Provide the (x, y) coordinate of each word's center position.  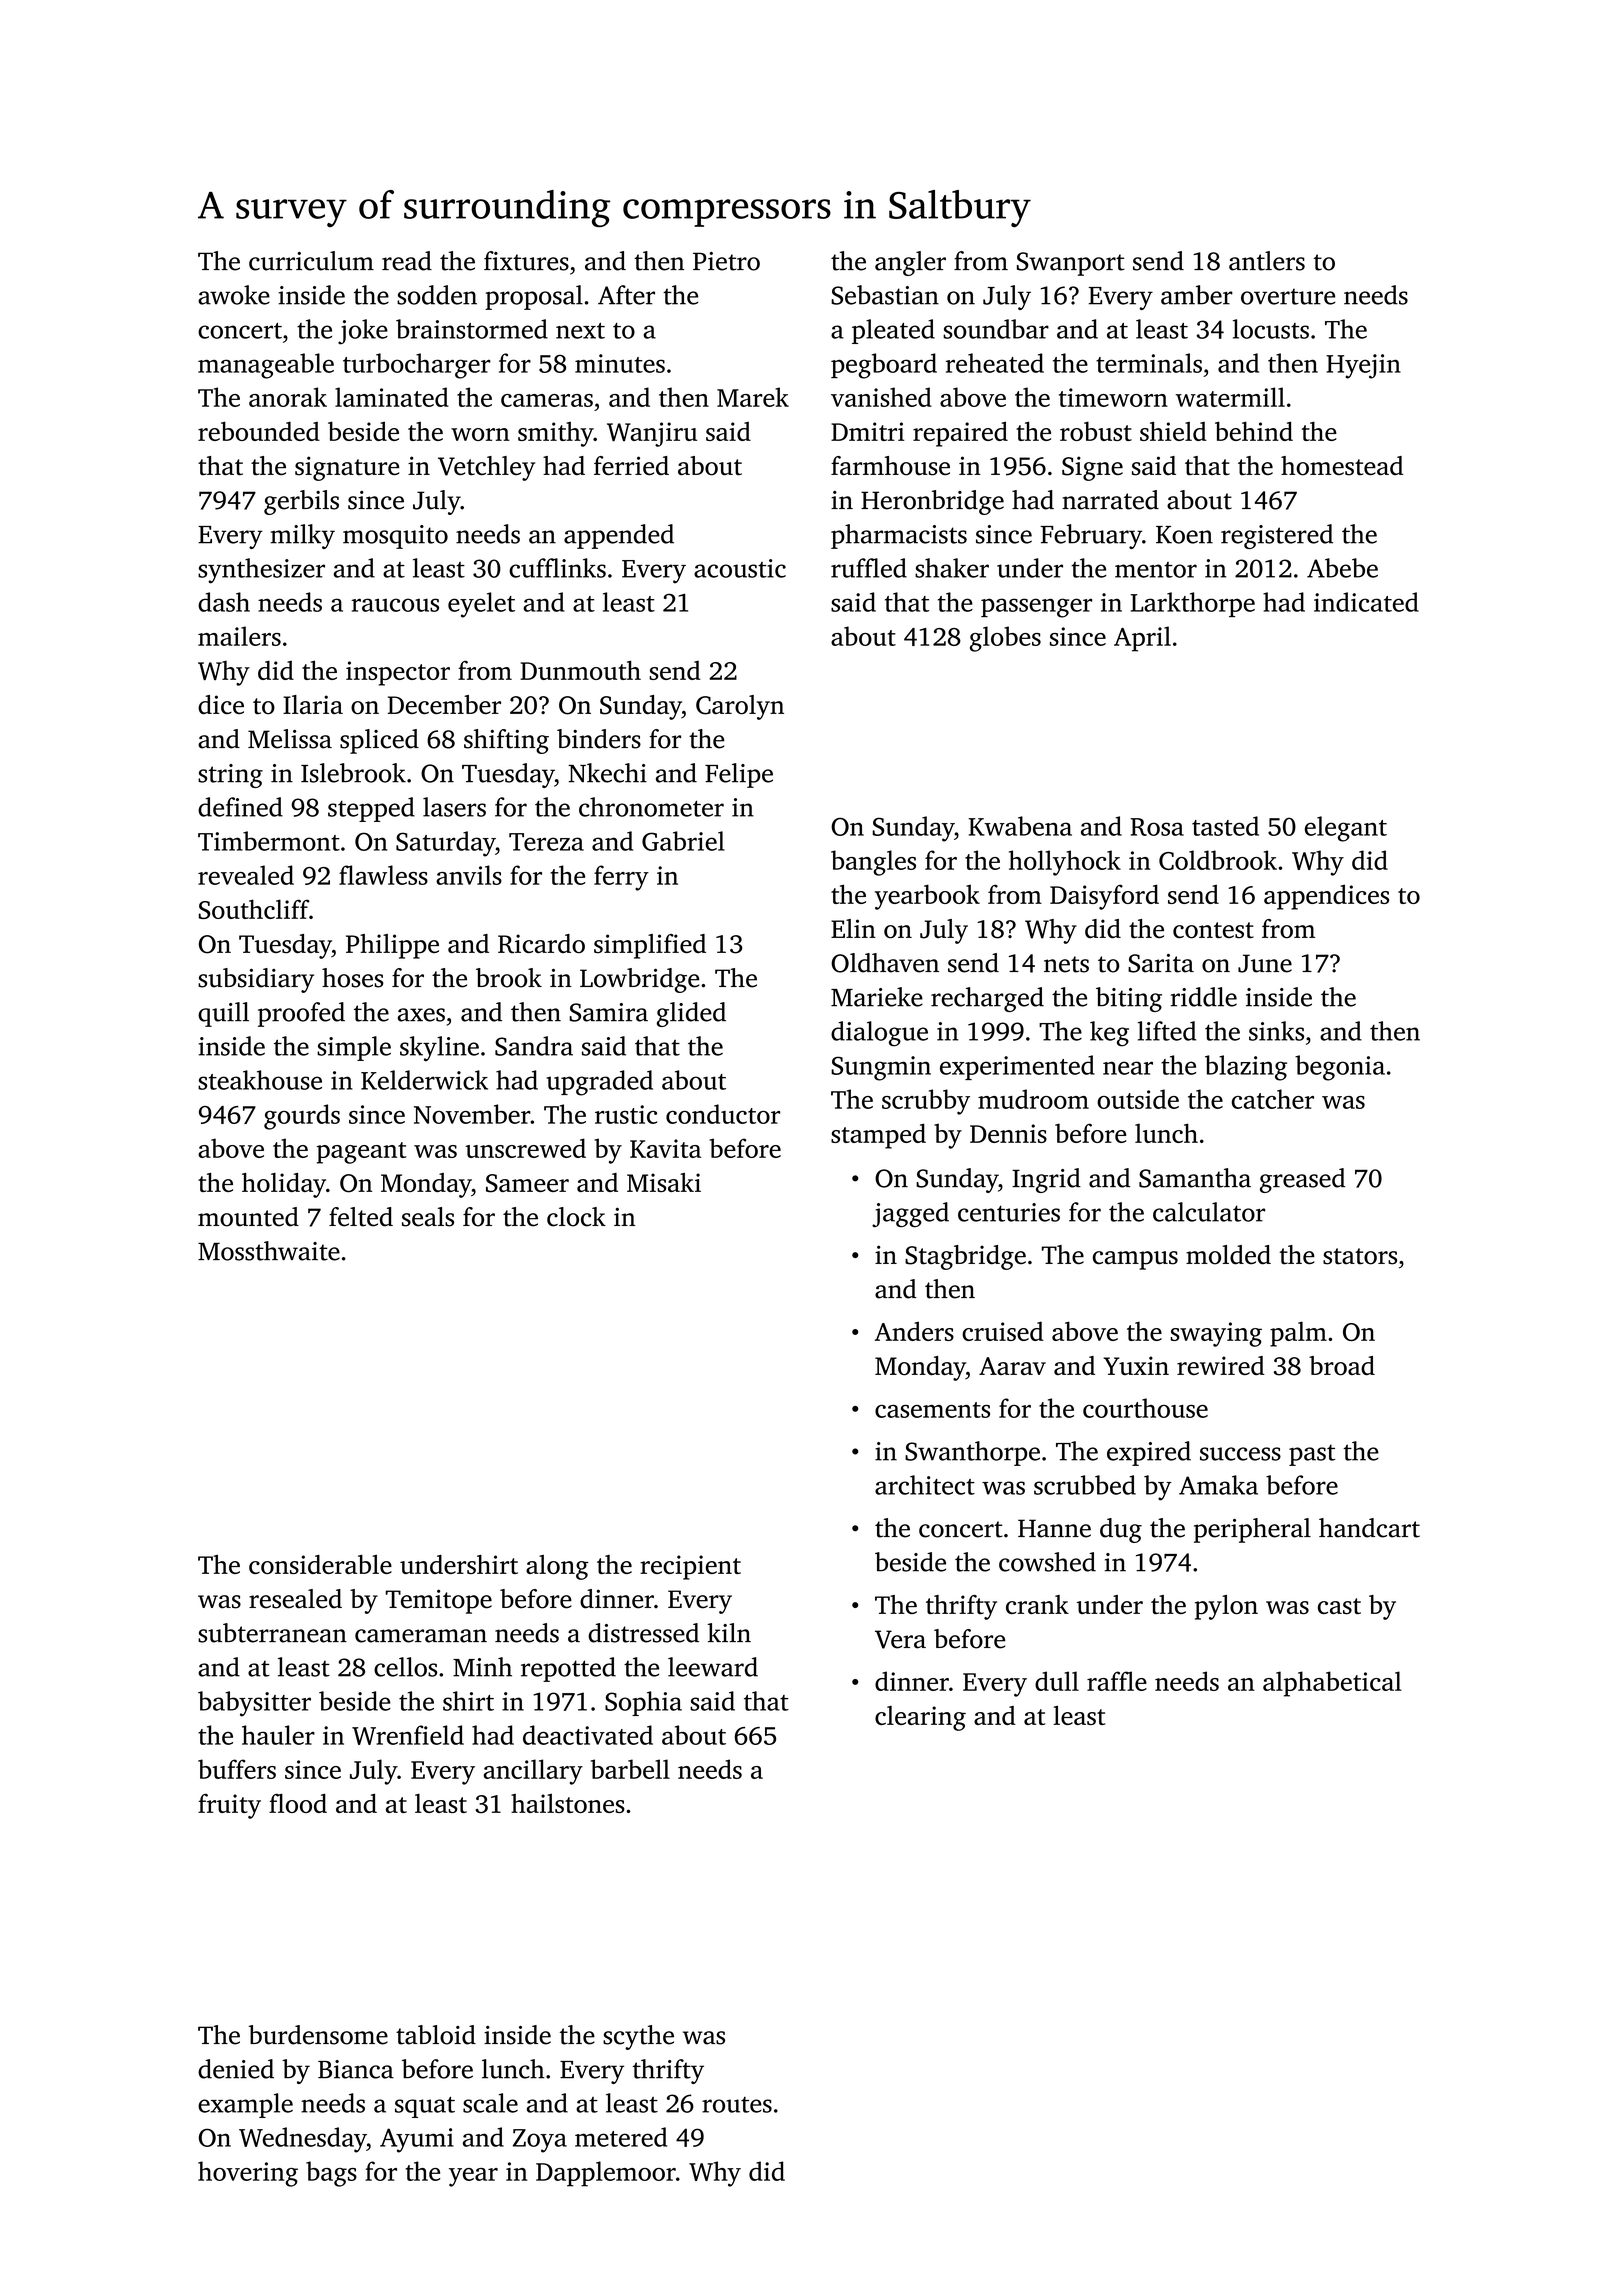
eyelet (481, 605)
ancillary (533, 1772)
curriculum (311, 261)
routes (737, 2105)
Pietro (726, 261)
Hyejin (1363, 366)
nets (1066, 964)
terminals (1149, 363)
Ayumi (417, 2140)
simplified (650, 946)
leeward (713, 1667)
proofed (301, 1014)
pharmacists (899, 536)
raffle (1117, 1681)
